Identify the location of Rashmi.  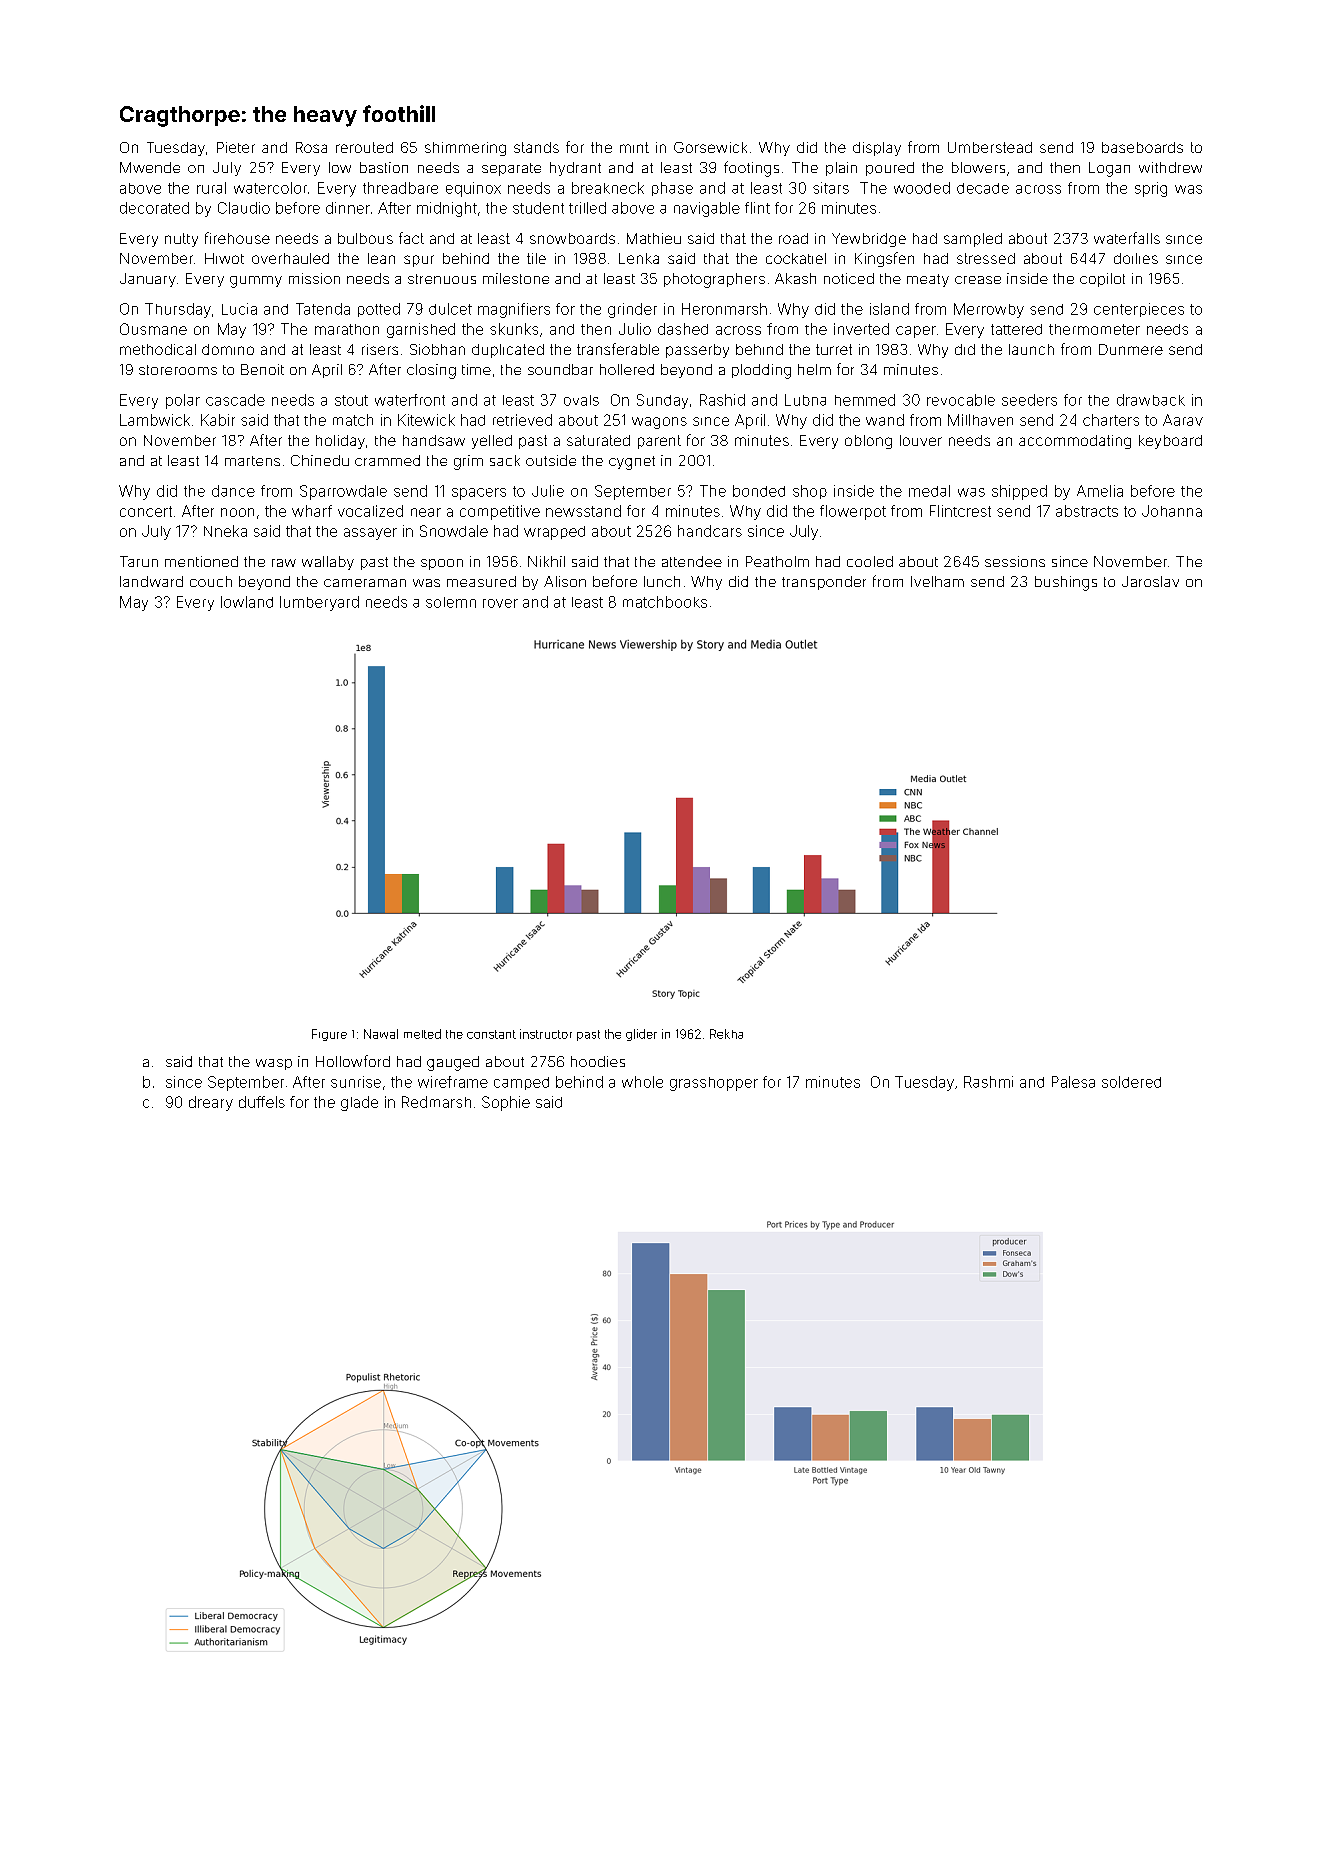
(988, 1082).
